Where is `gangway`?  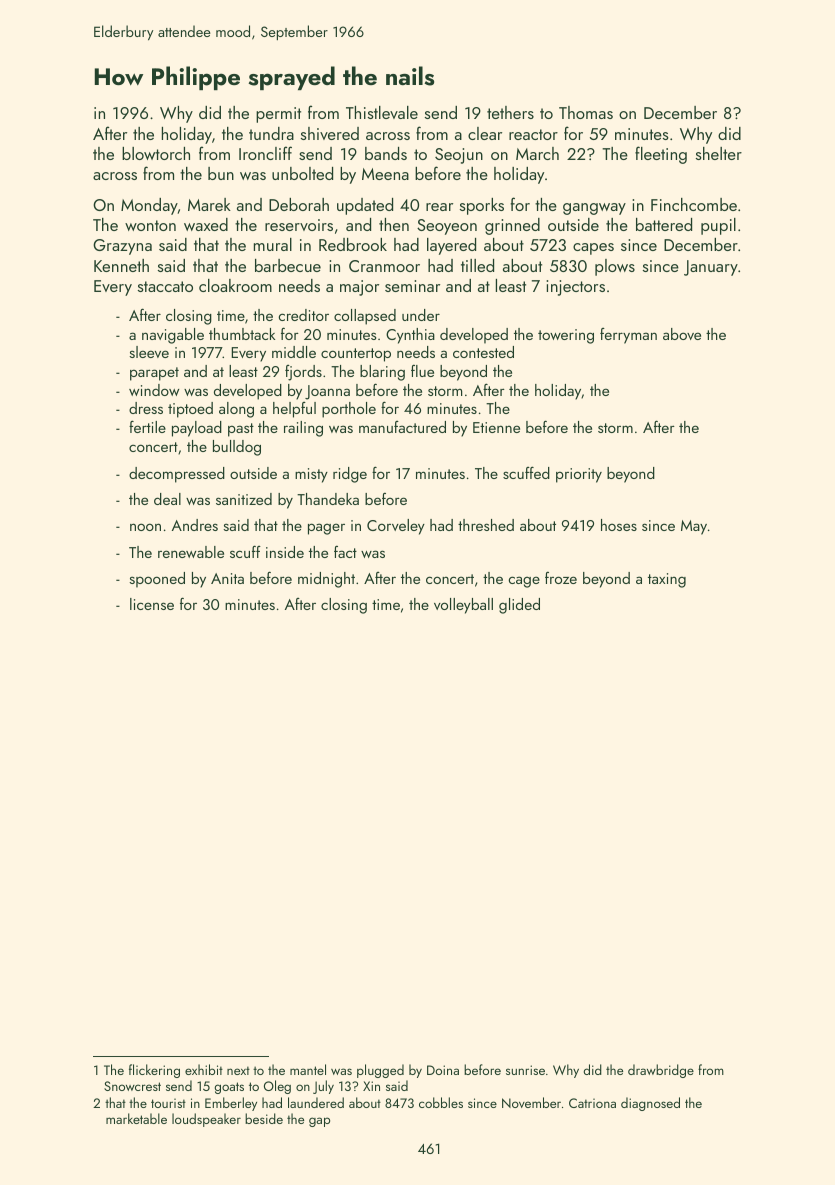 gangway is located at coordinates (594, 209).
